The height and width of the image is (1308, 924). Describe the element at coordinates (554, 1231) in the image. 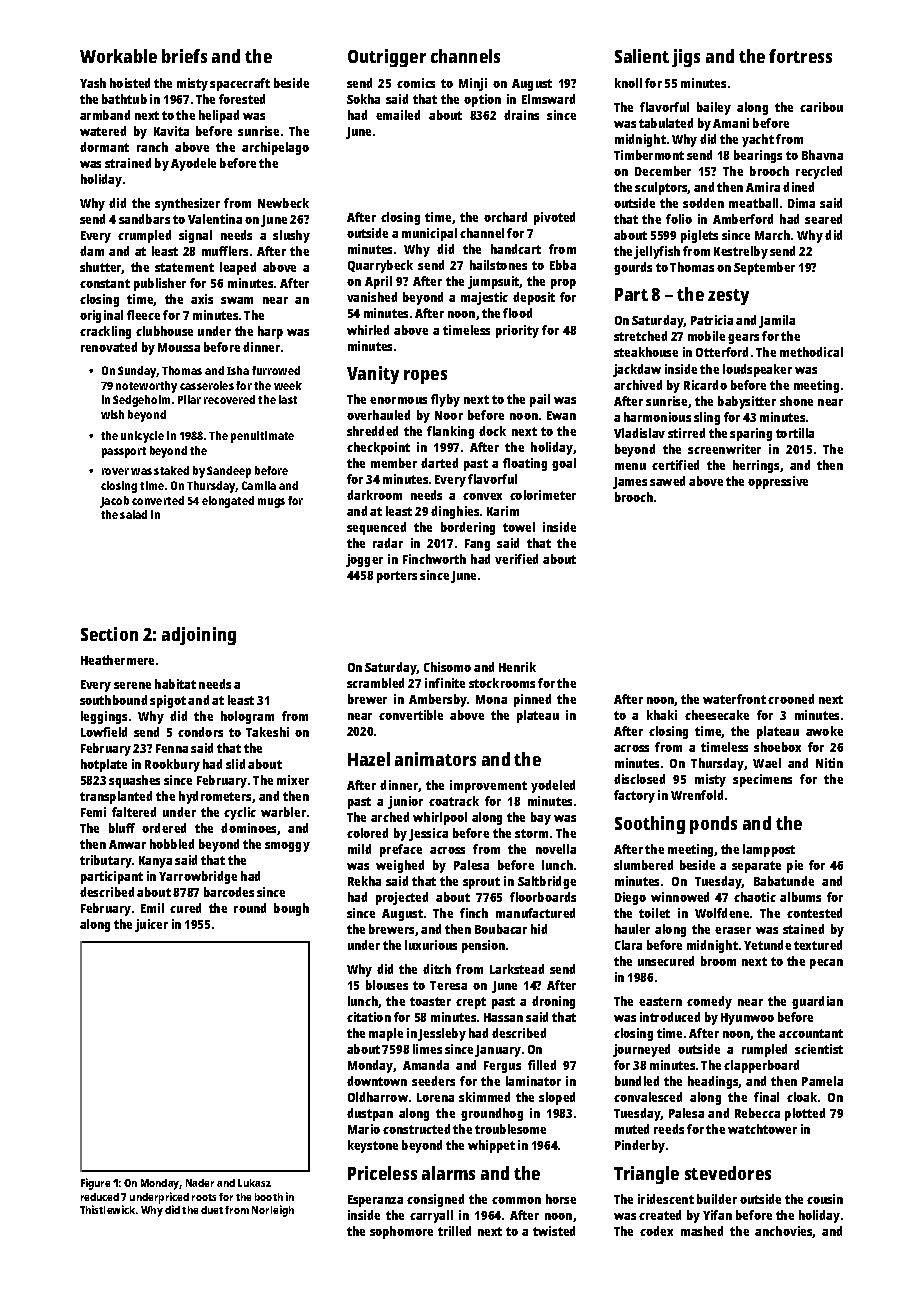

I see `twisted` at that location.
